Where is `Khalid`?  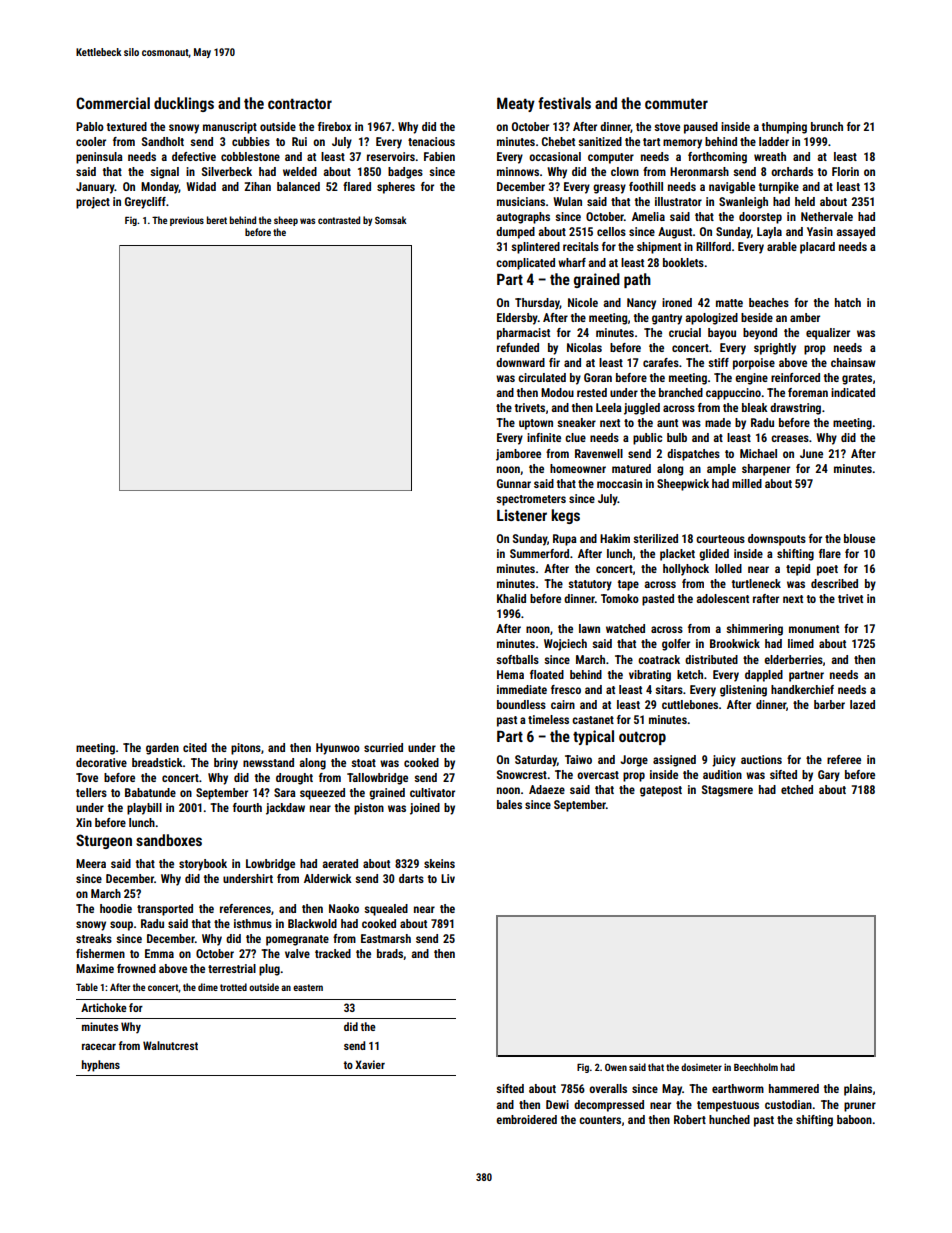
Khalid is located at coordinates (511, 598).
